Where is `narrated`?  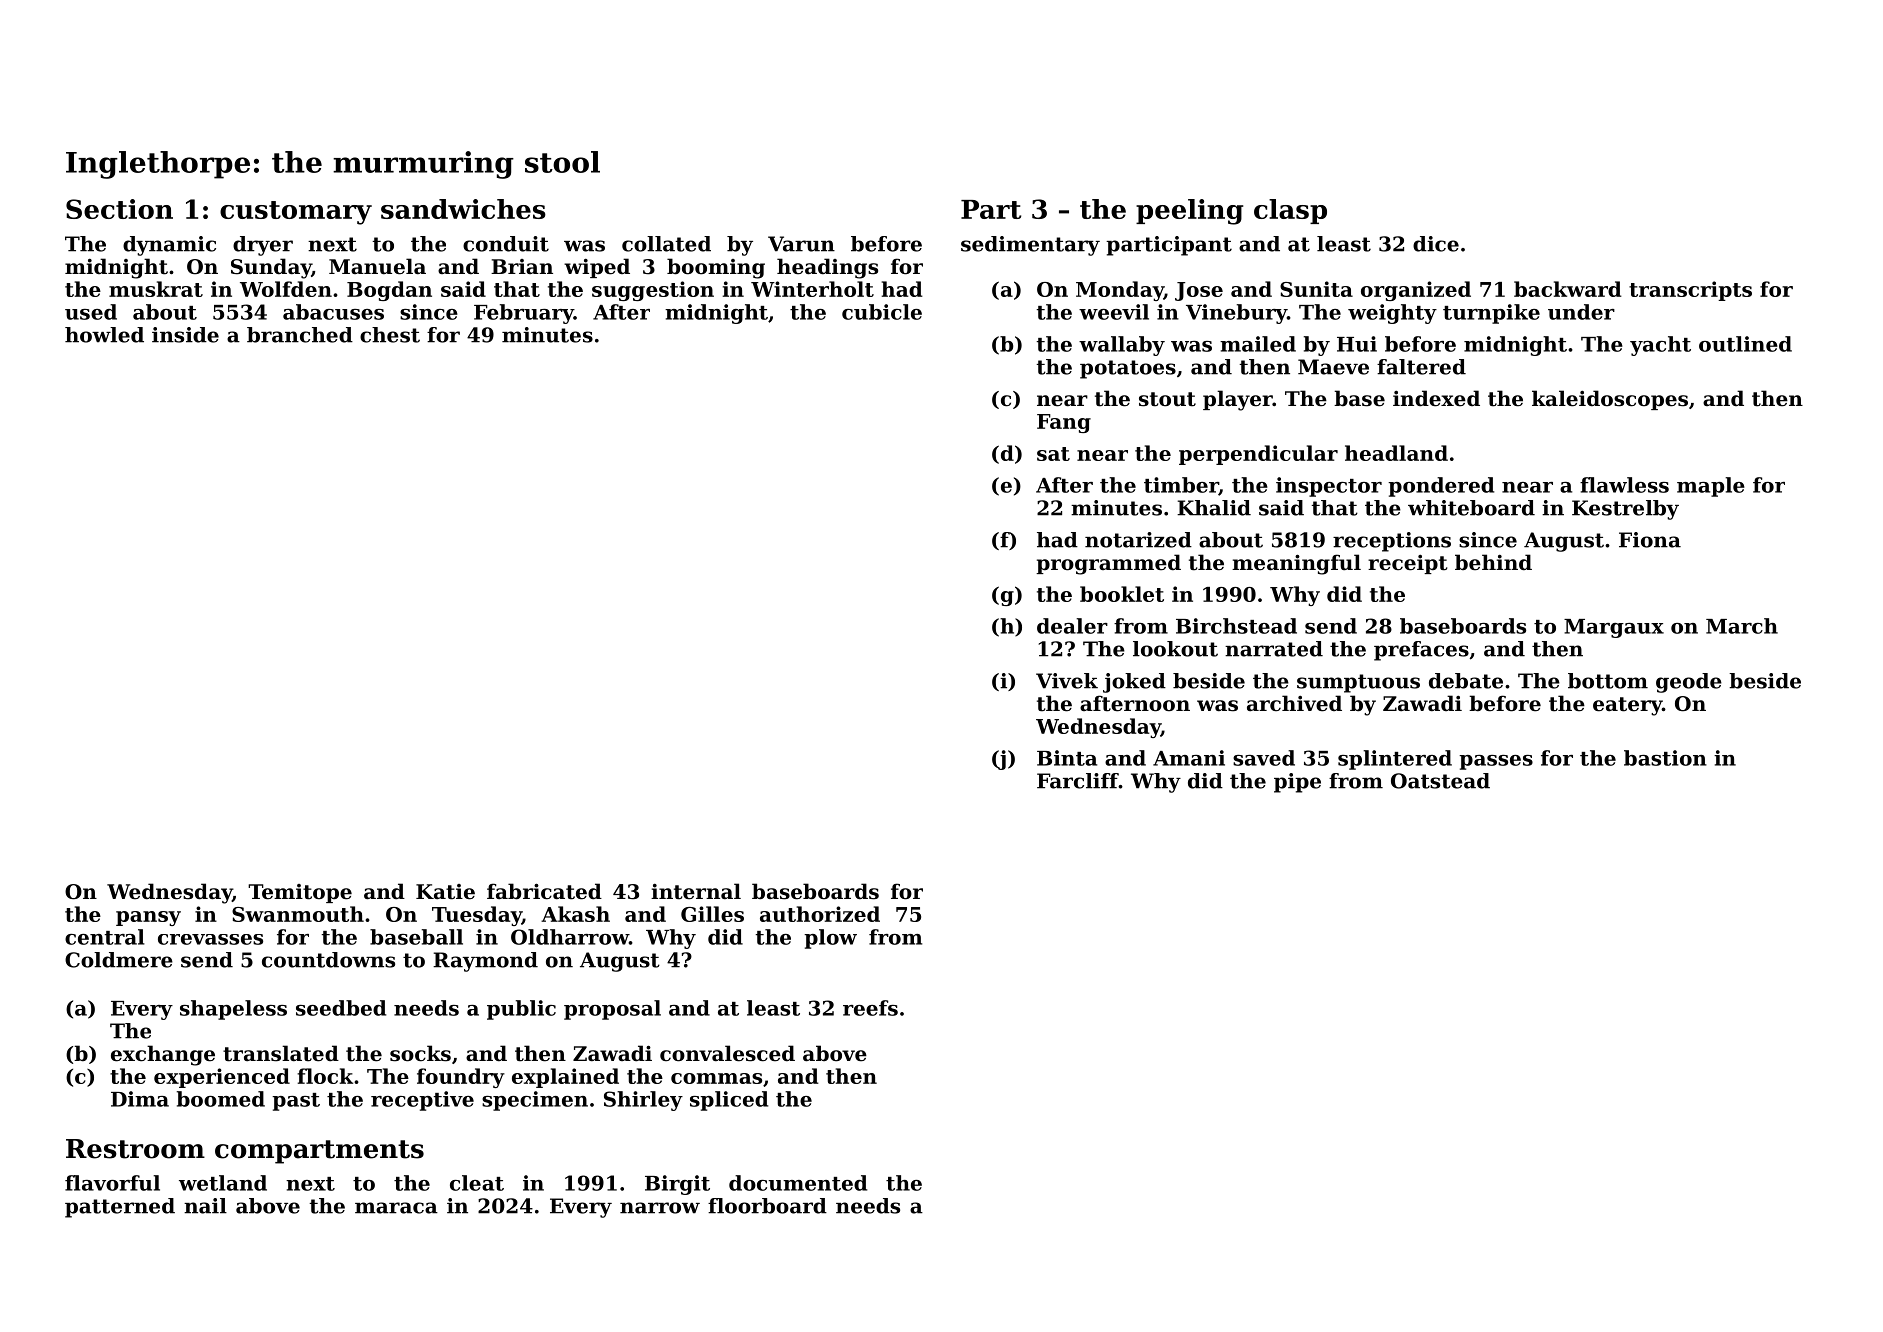 narrated is located at coordinates (1274, 649).
